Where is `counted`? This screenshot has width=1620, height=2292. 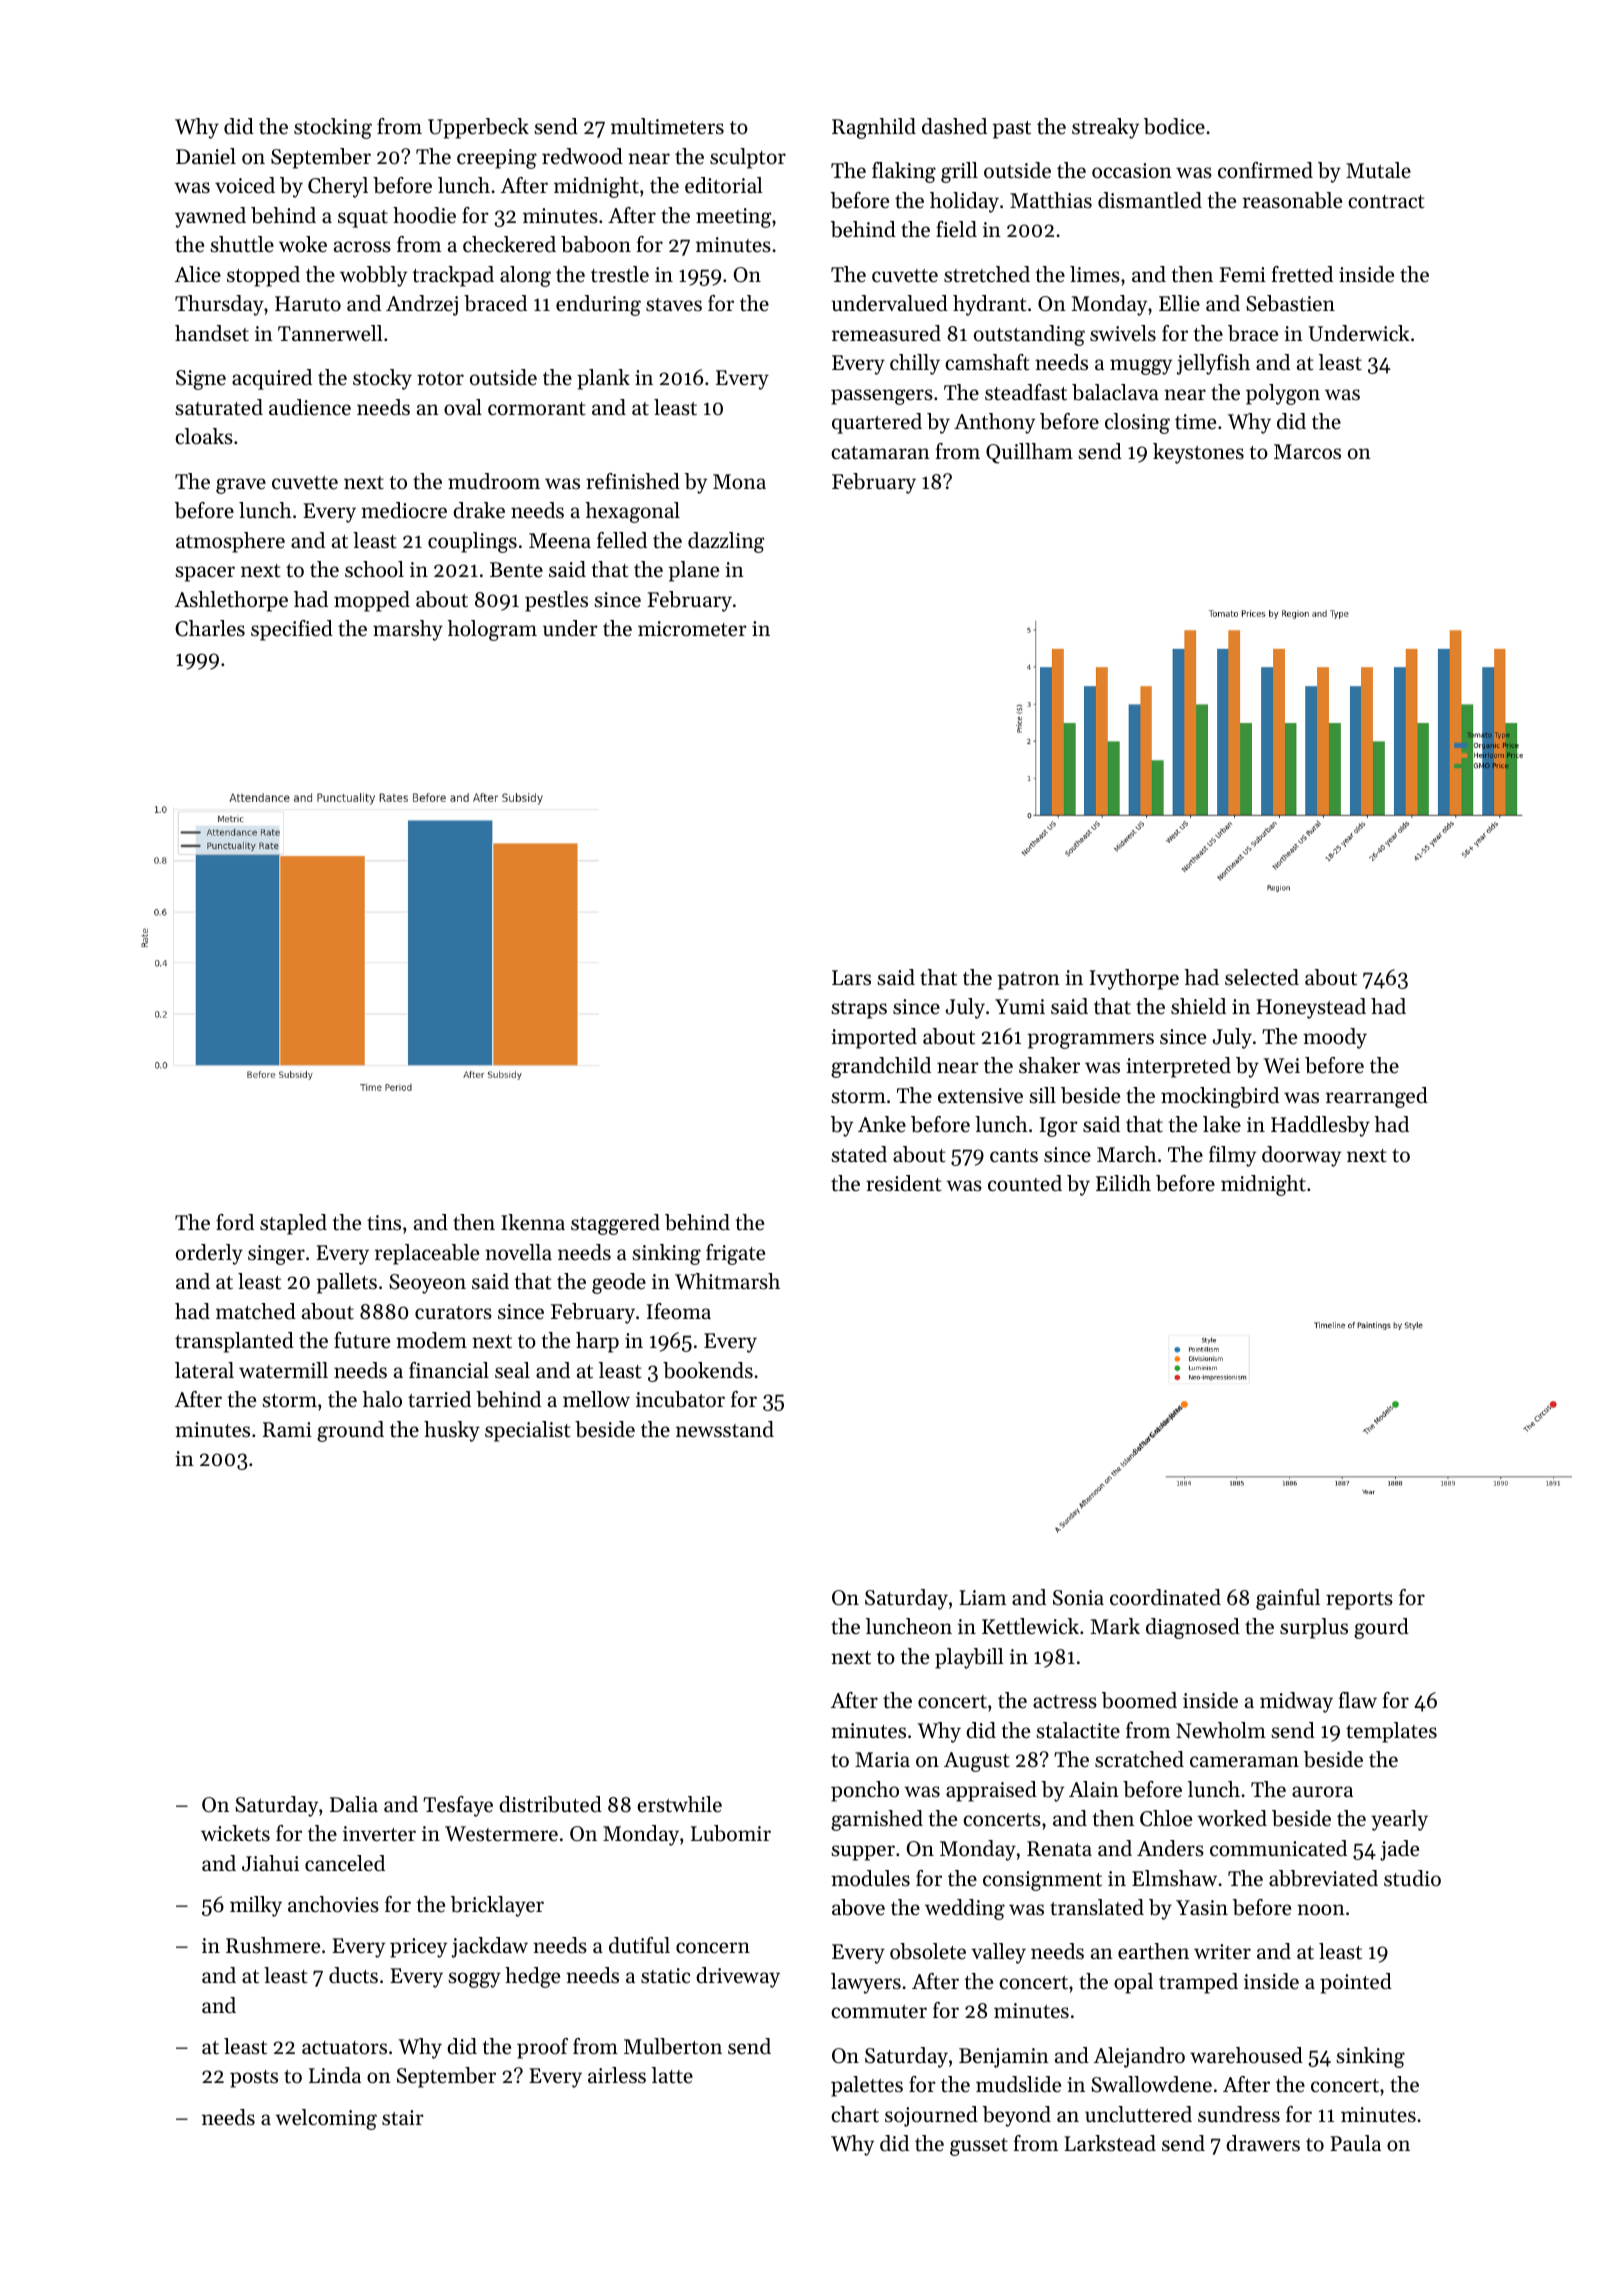 counted is located at coordinates (1025, 1183).
